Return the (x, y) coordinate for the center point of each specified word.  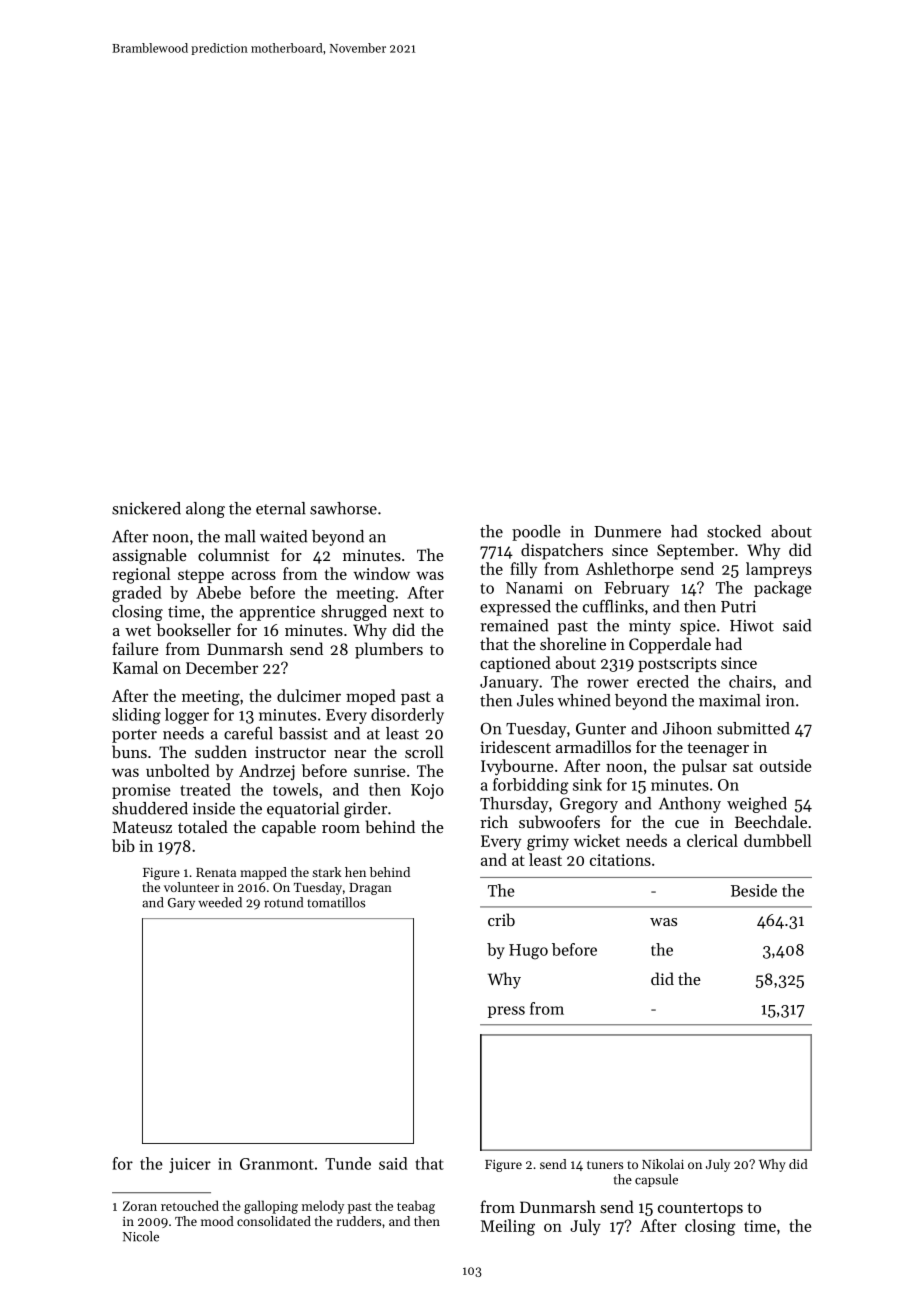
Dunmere (627, 532)
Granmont (277, 1164)
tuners (605, 1165)
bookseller (194, 629)
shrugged (354, 613)
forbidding (531, 786)
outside (785, 765)
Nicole (141, 1236)
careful (248, 733)
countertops (700, 1210)
